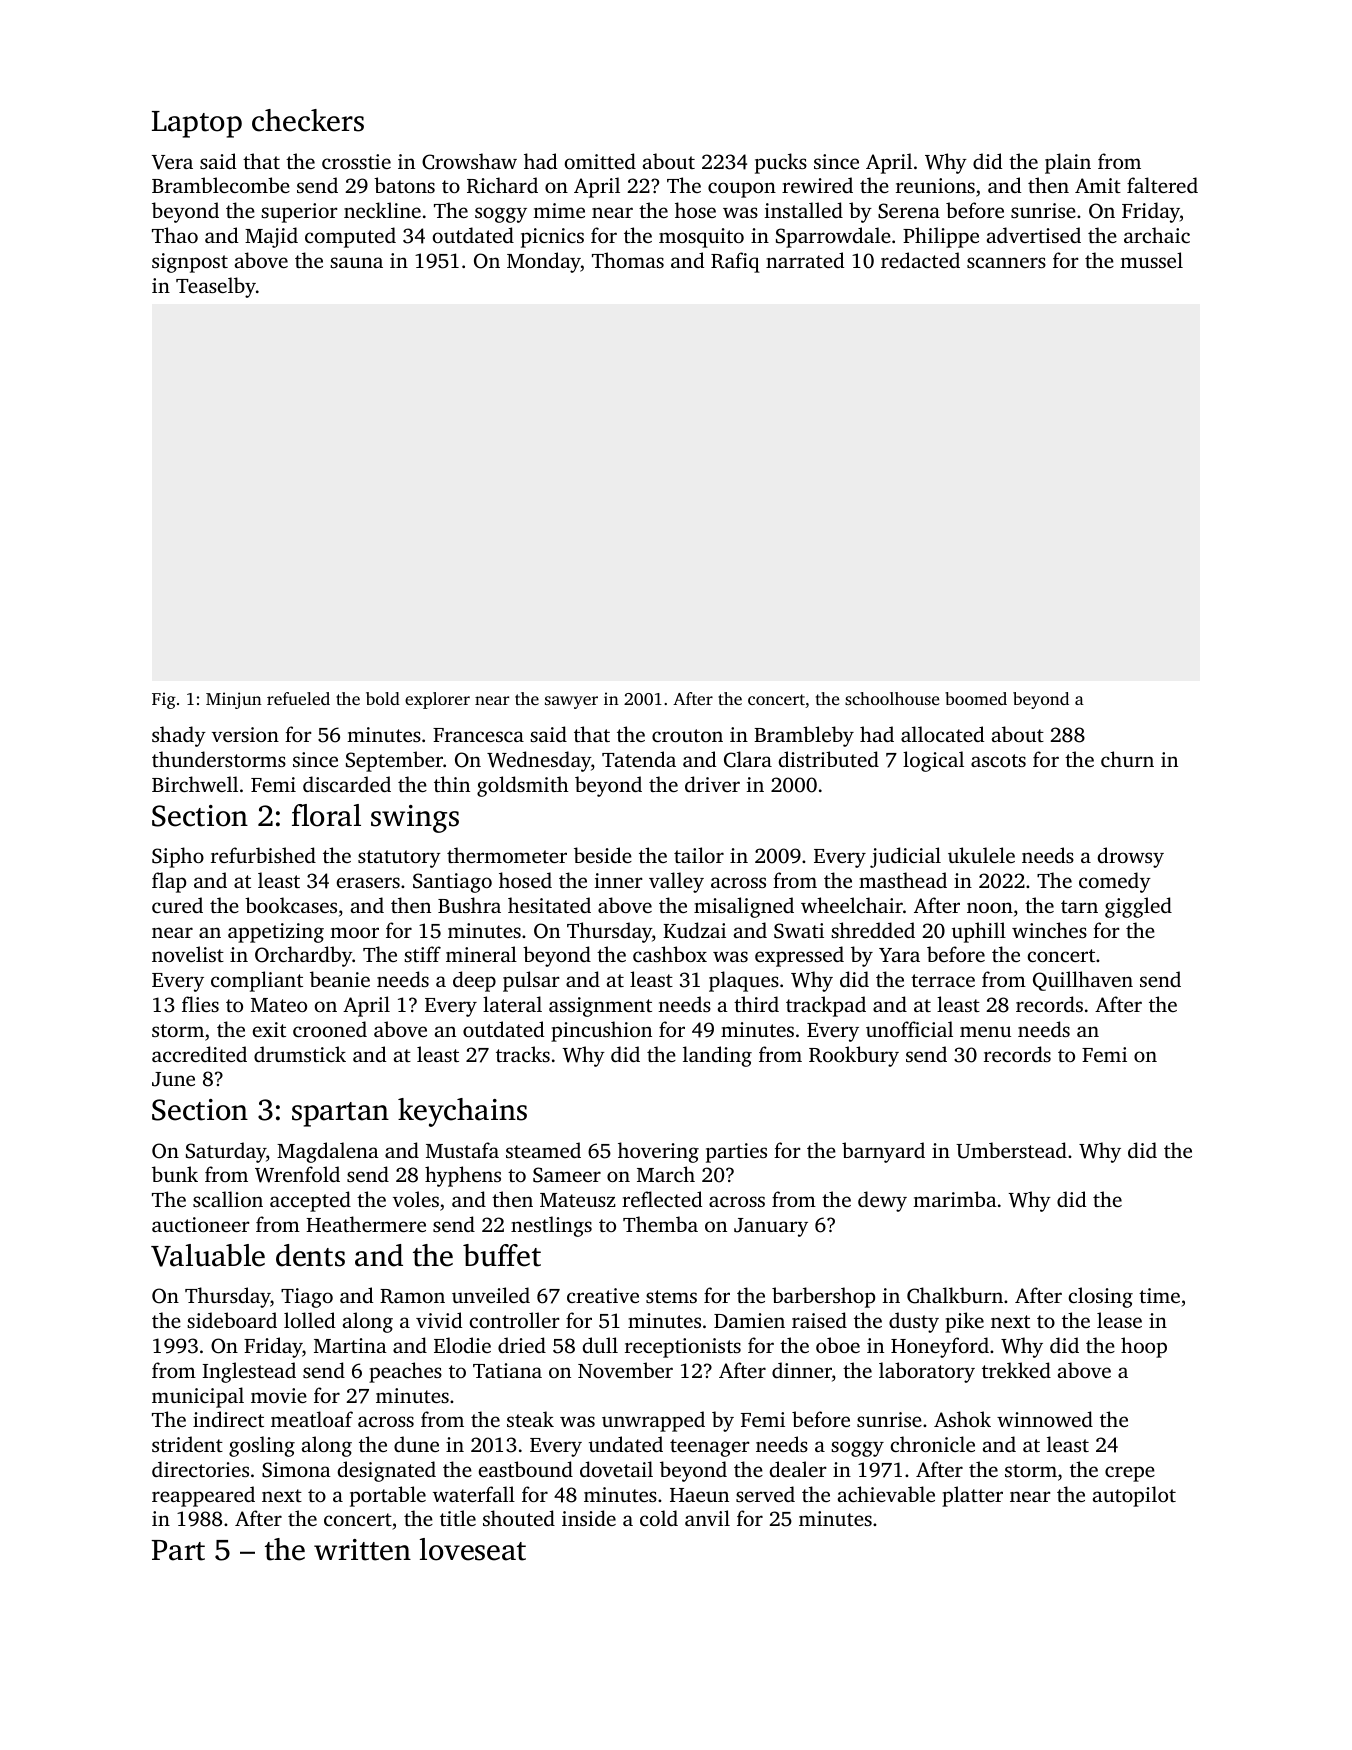  What do you see at coordinates (804, 736) in the document?
I see `Brambleby` at bounding box center [804, 736].
